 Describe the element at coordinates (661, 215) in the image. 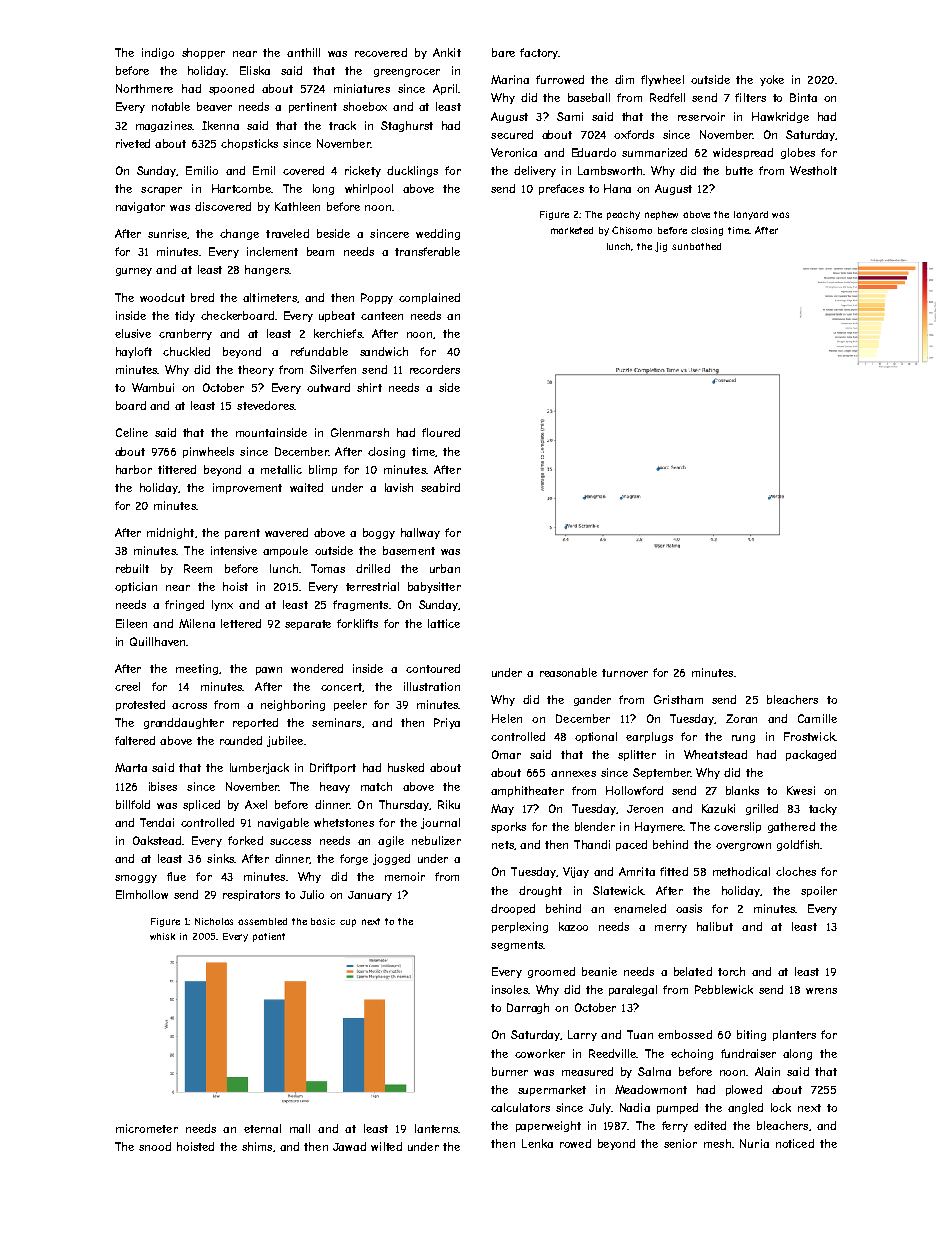

I see `nephew` at that location.
